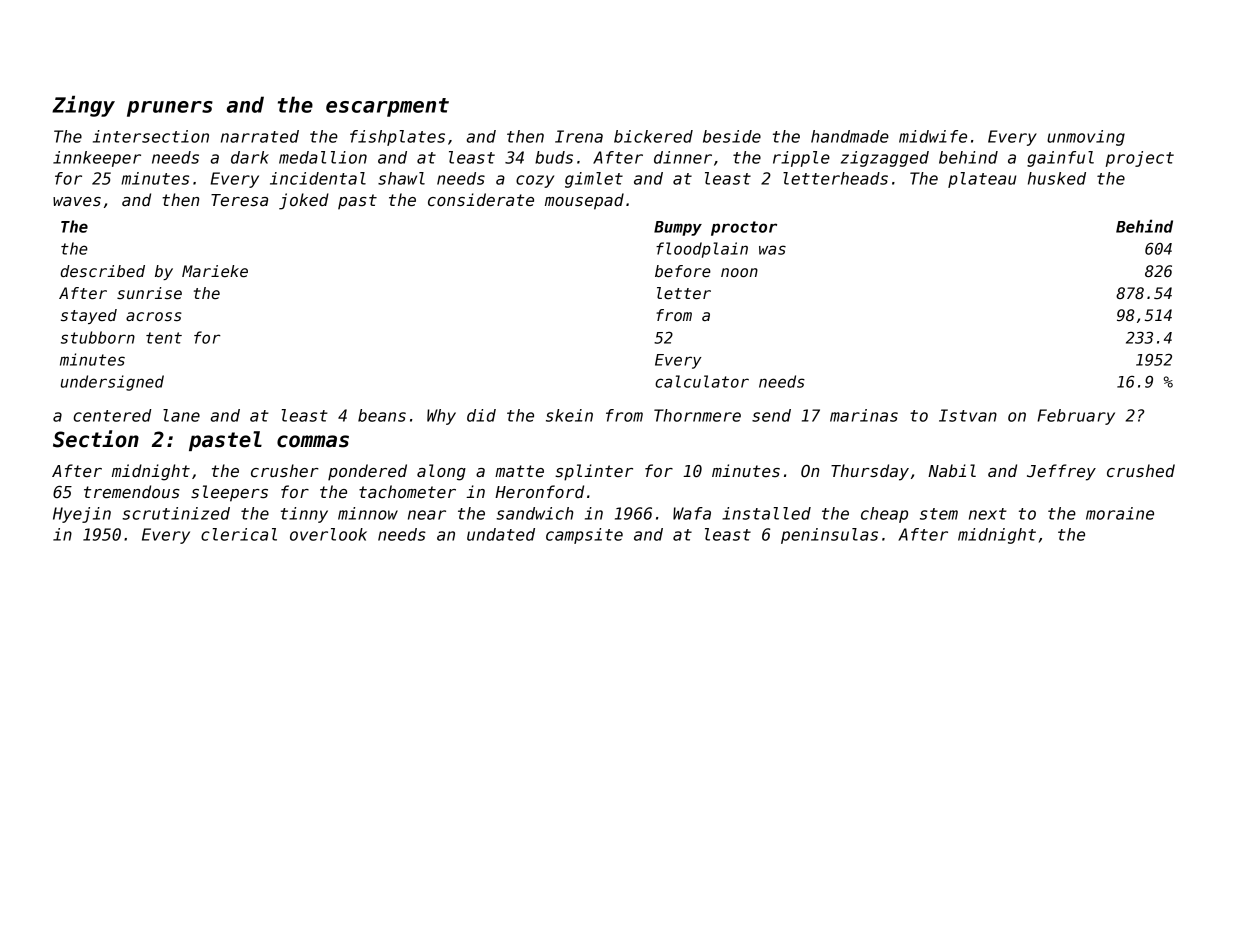  Describe the element at coordinates (683, 157) in the screenshot. I see `dinner` at that location.
